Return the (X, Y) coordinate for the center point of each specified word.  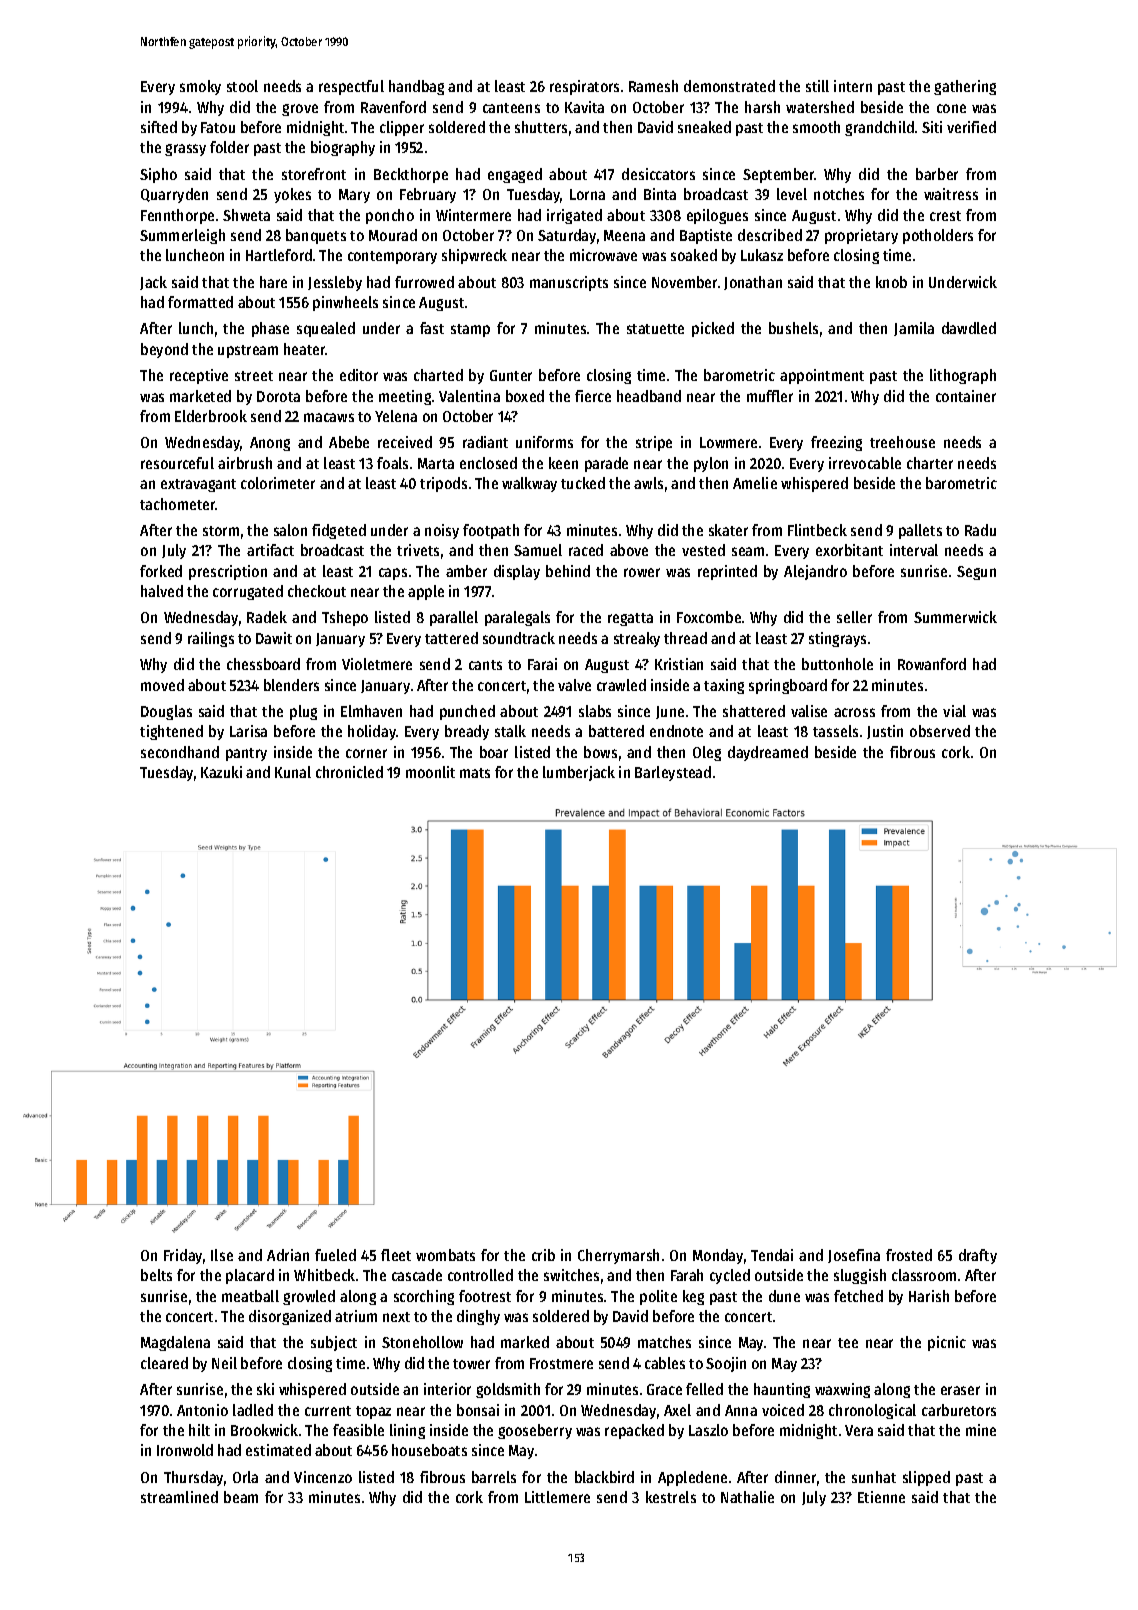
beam (241, 1497)
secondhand (180, 752)
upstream (248, 351)
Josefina (854, 1256)
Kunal (293, 772)
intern (853, 86)
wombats (445, 1255)
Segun (976, 573)
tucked (583, 483)
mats (475, 773)
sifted (159, 127)
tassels (835, 731)
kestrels (671, 1497)
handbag (416, 87)
